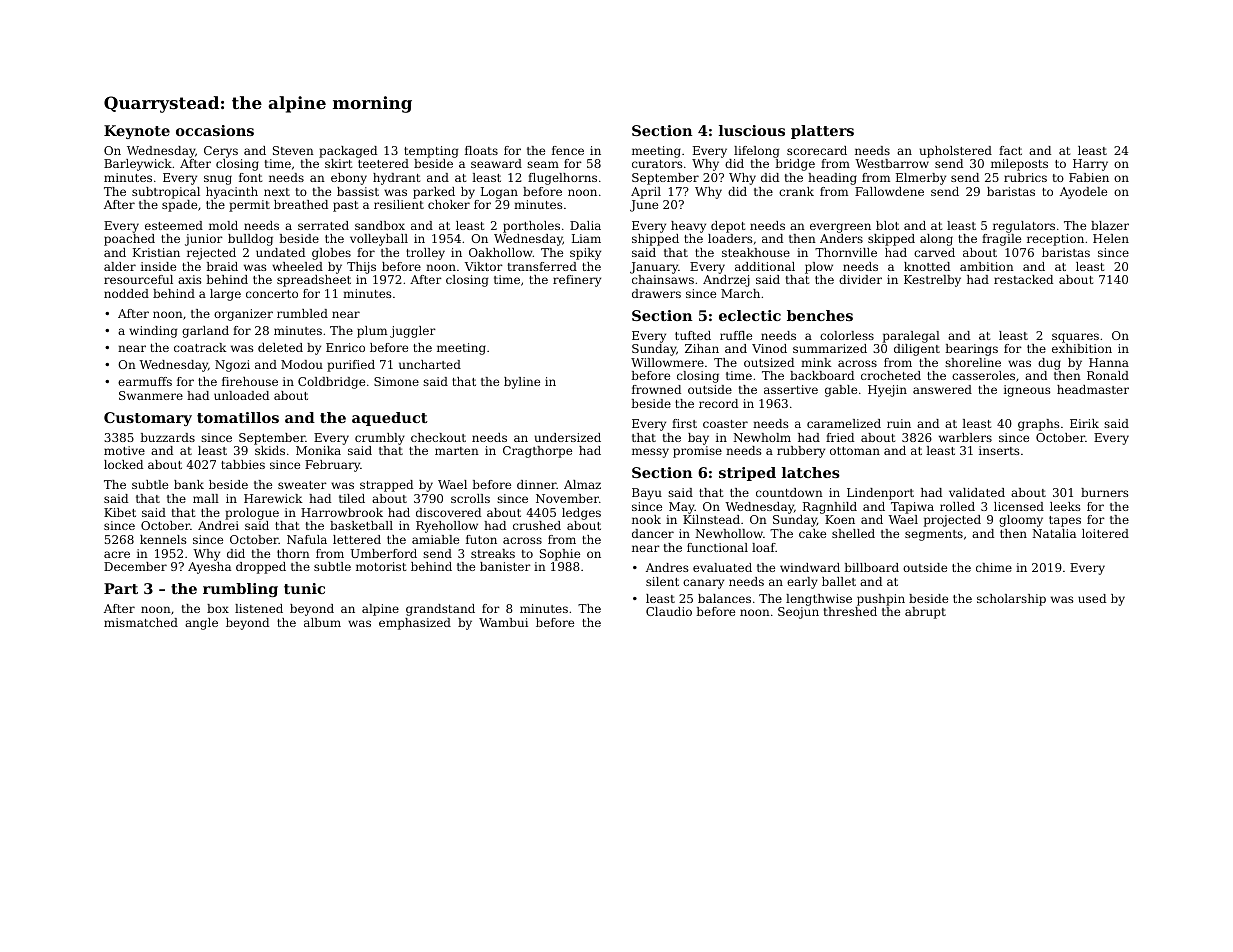  What do you see at coordinates (1055, 240) in the screenshot?
I see `reception` at bounding box center [1055, 240].
